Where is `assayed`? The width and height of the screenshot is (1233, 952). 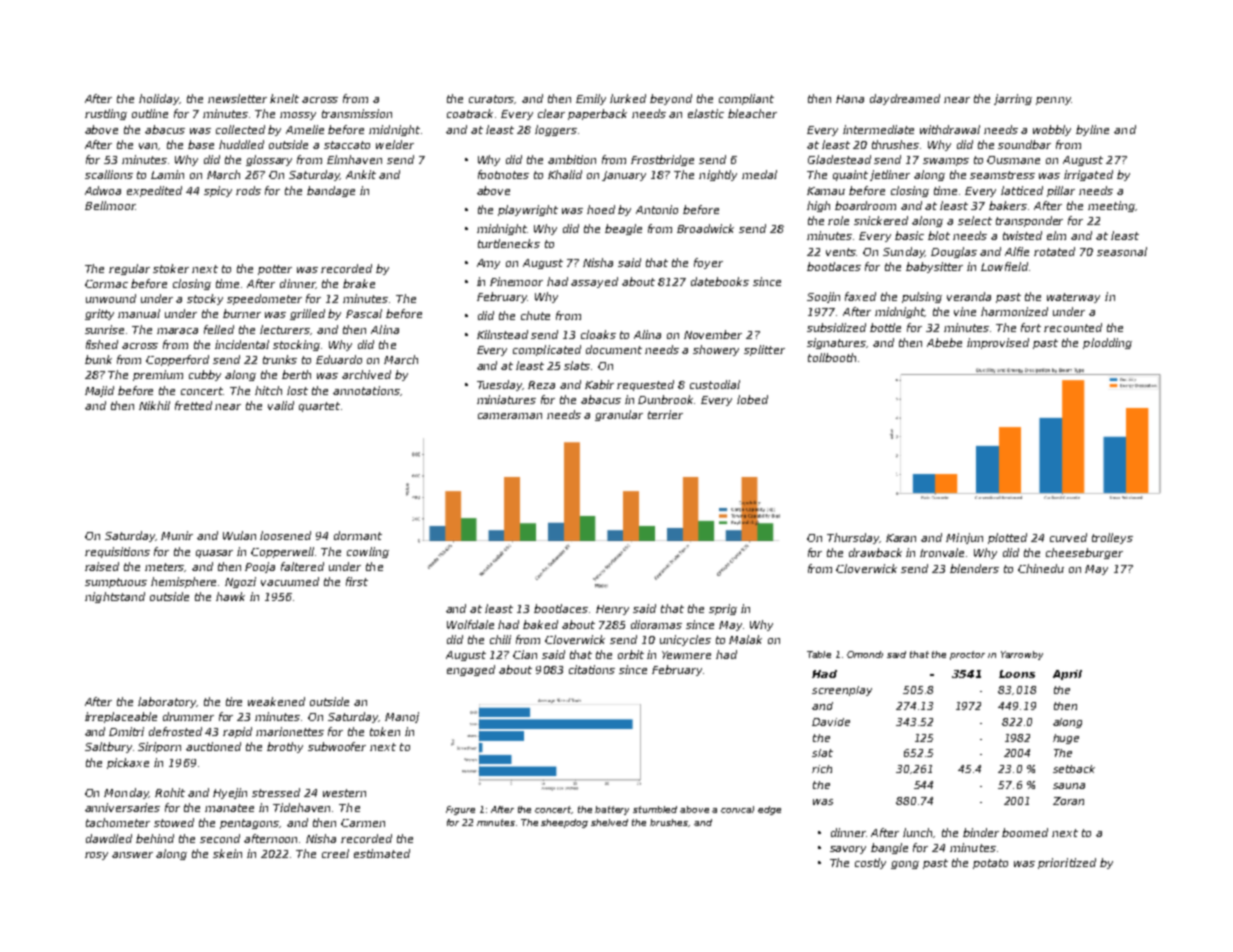 assayed is located at coordinates (594, 282).
